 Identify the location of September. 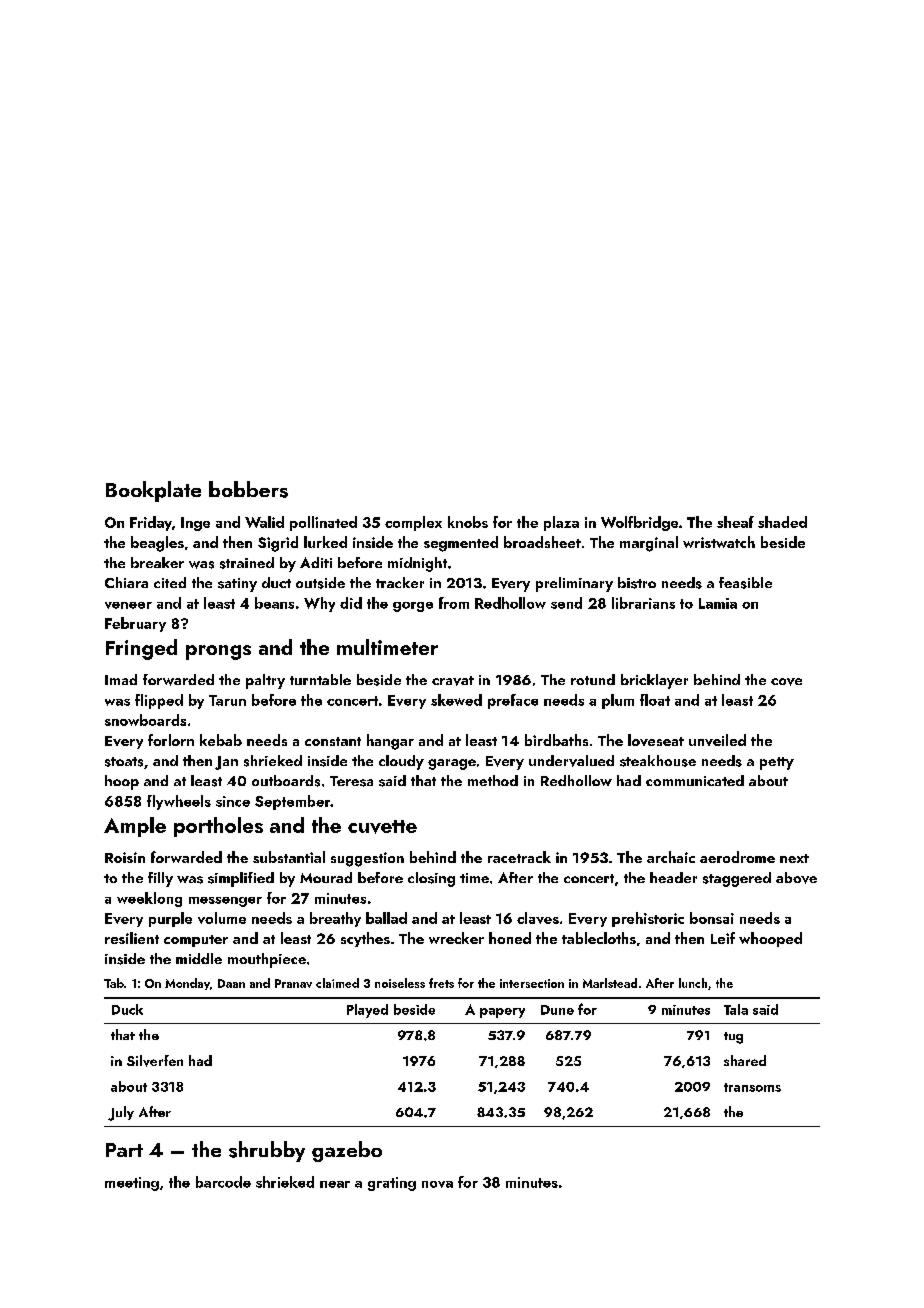
(292, 802).
